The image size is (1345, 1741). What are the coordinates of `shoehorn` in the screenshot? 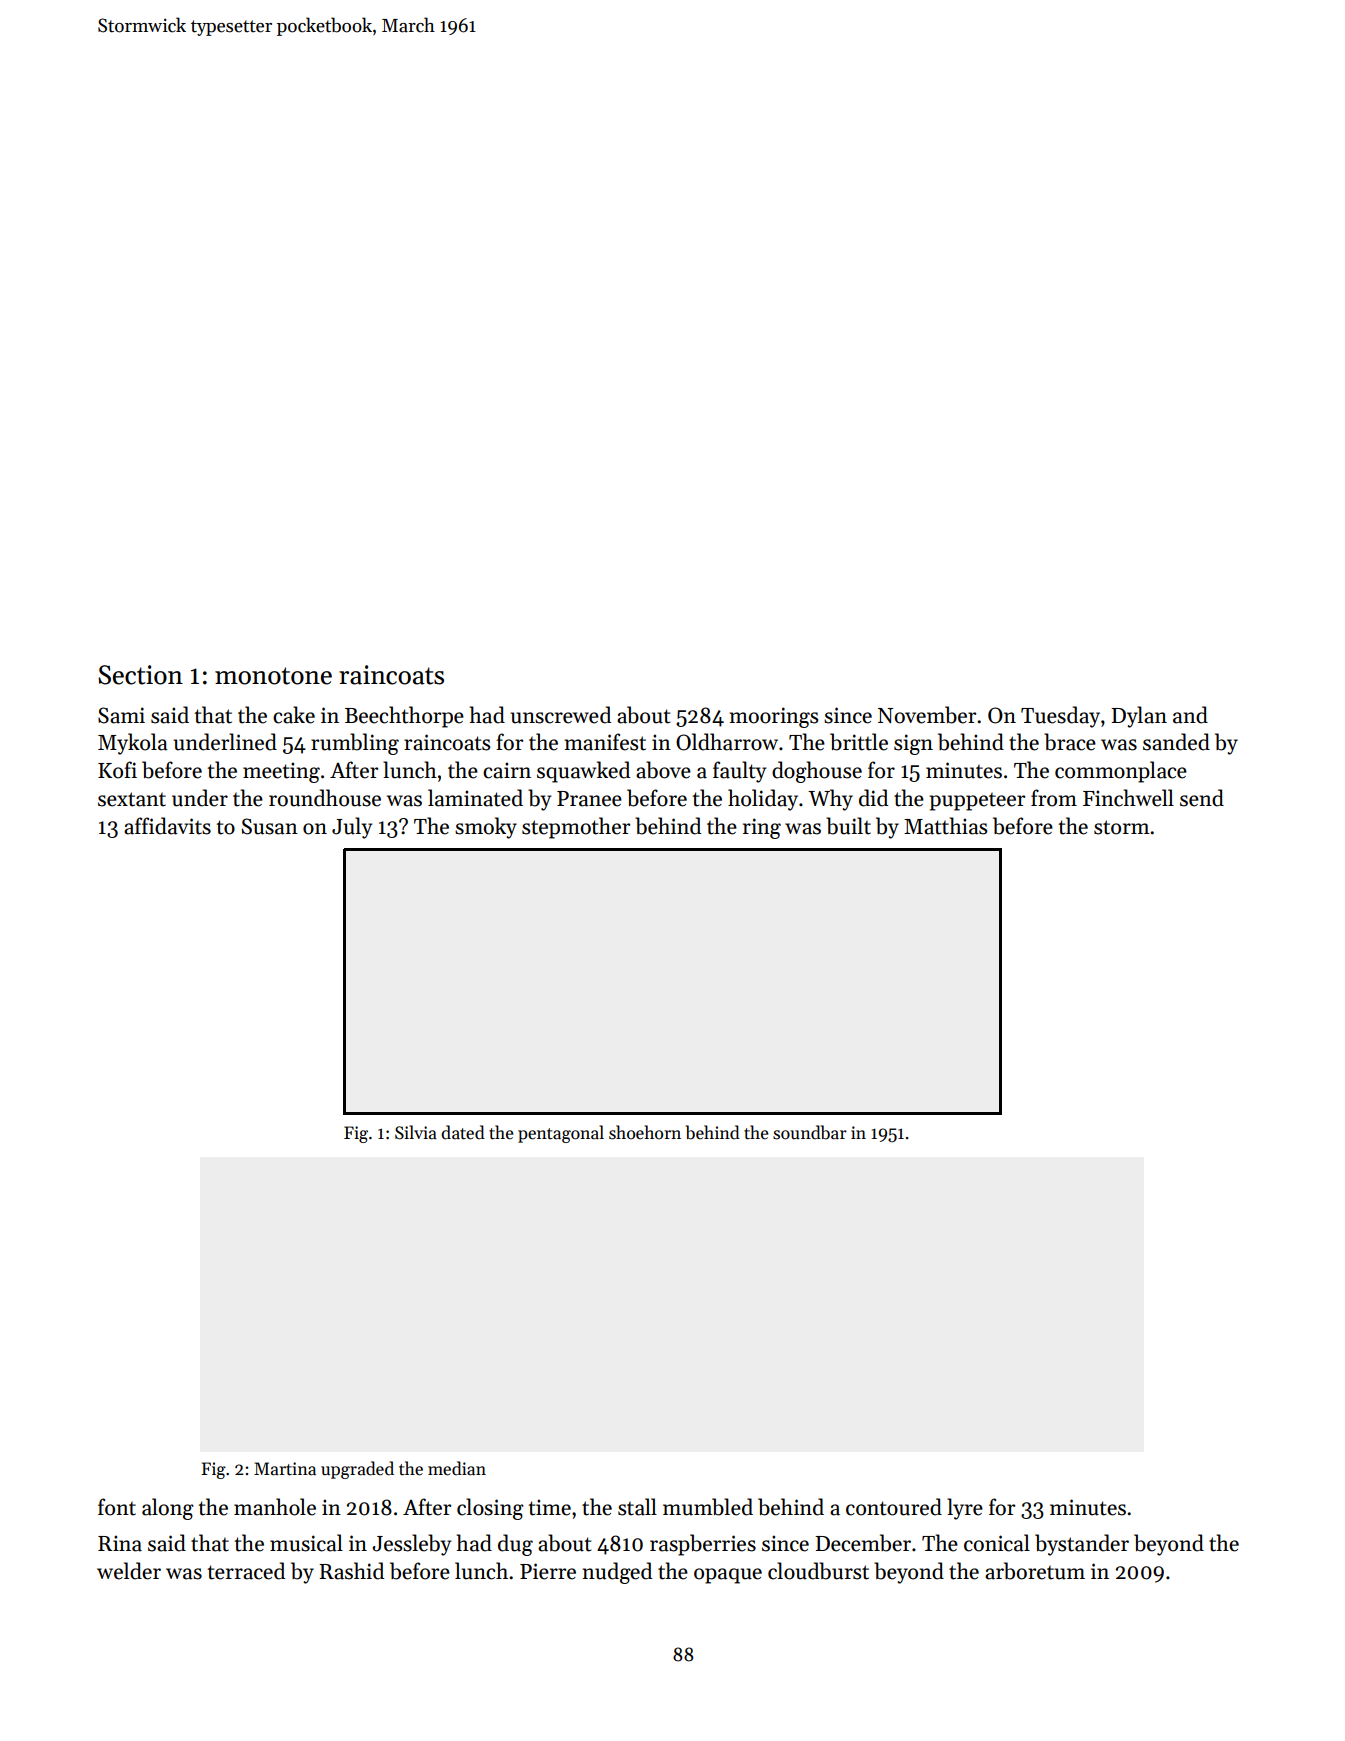 It's located at (645, 1132).
